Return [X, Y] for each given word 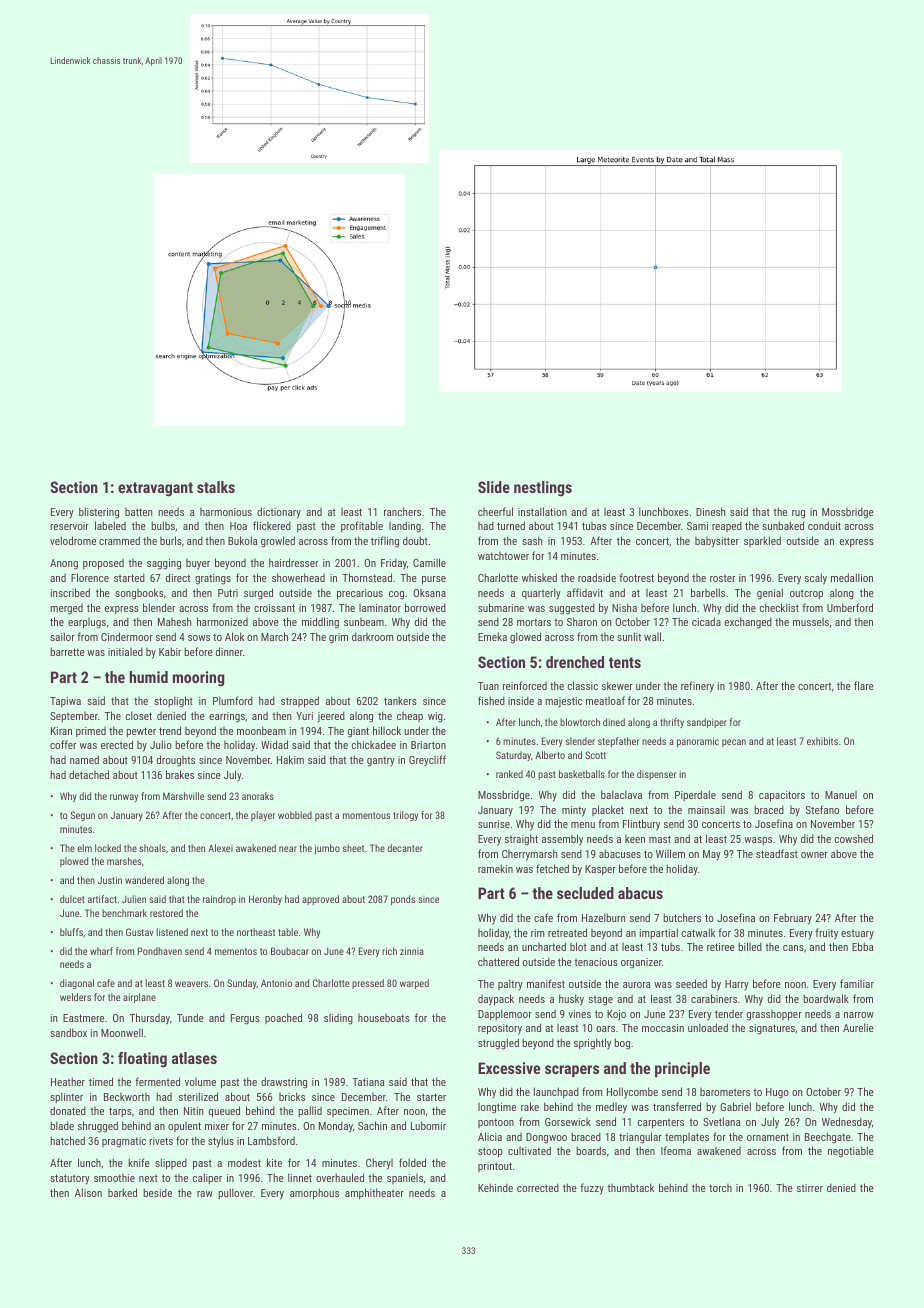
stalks [216, 487]
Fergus [245, 1019]
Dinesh [710, 511]
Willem [670, 853]
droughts [176, 761]
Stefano [822, 809]
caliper [207, 1178]
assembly [562, 840]
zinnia [412, 951]
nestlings [543, 489]
